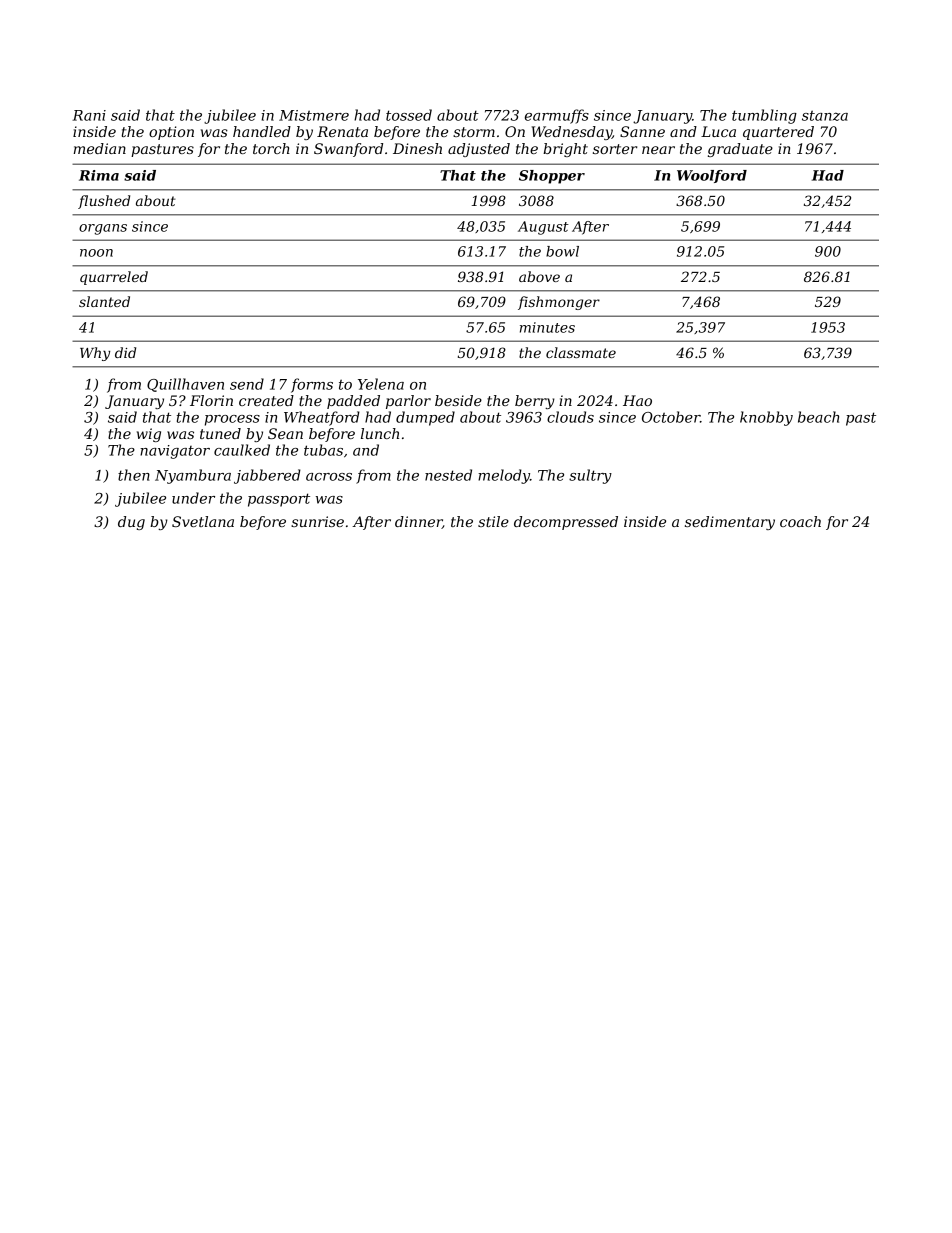 Image resolution: width=952 pixels, height=1233 pixels. What do you see at coordinates (114, 278) in the screenshot?
I see `quarreled` at bounding box center [114, 278].
